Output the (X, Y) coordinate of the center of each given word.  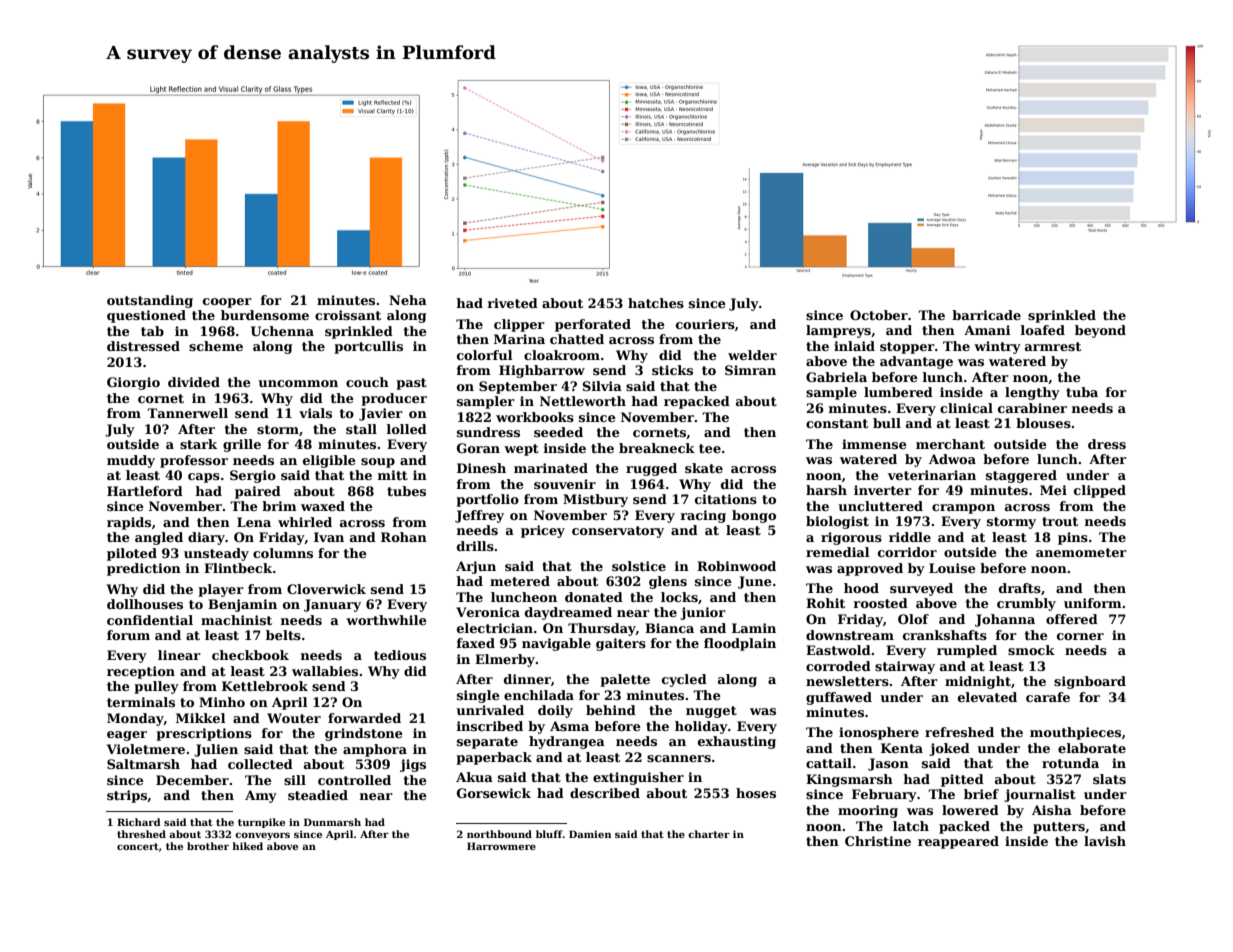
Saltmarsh (143, 764)
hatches (656, 303)
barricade (986, 315)
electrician (495, 628)
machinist (236, 620)
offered (1072, 619)
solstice (639, 566)
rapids (129, 523)
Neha (408, 300)
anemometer (1081, 552)
